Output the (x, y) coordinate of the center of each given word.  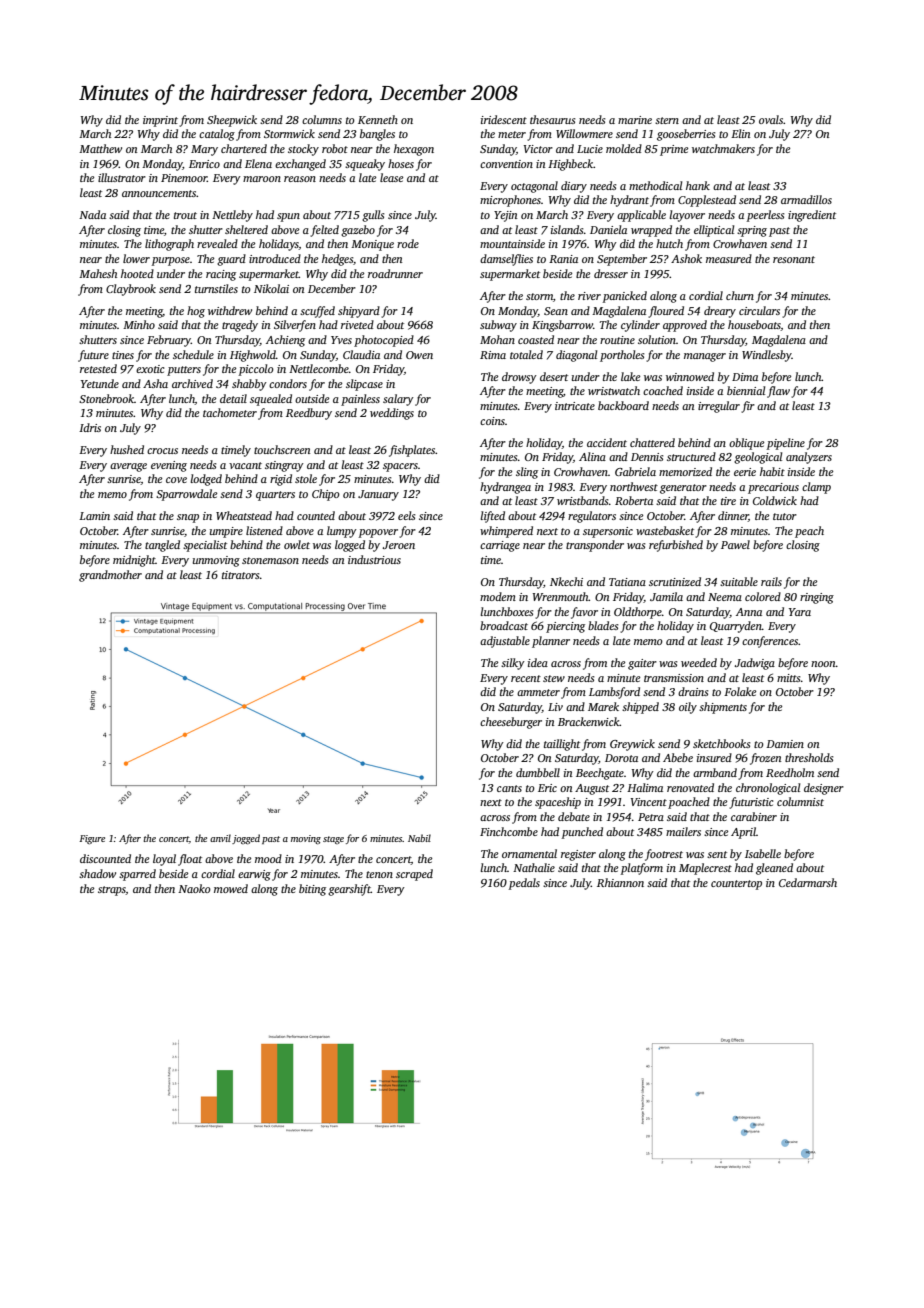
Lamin (94, 516)
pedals (524, 884)
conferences (770, 642)
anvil (220, 838)
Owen (419, 355)
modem (498, 596)
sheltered (246, 229)
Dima (745, 377)
